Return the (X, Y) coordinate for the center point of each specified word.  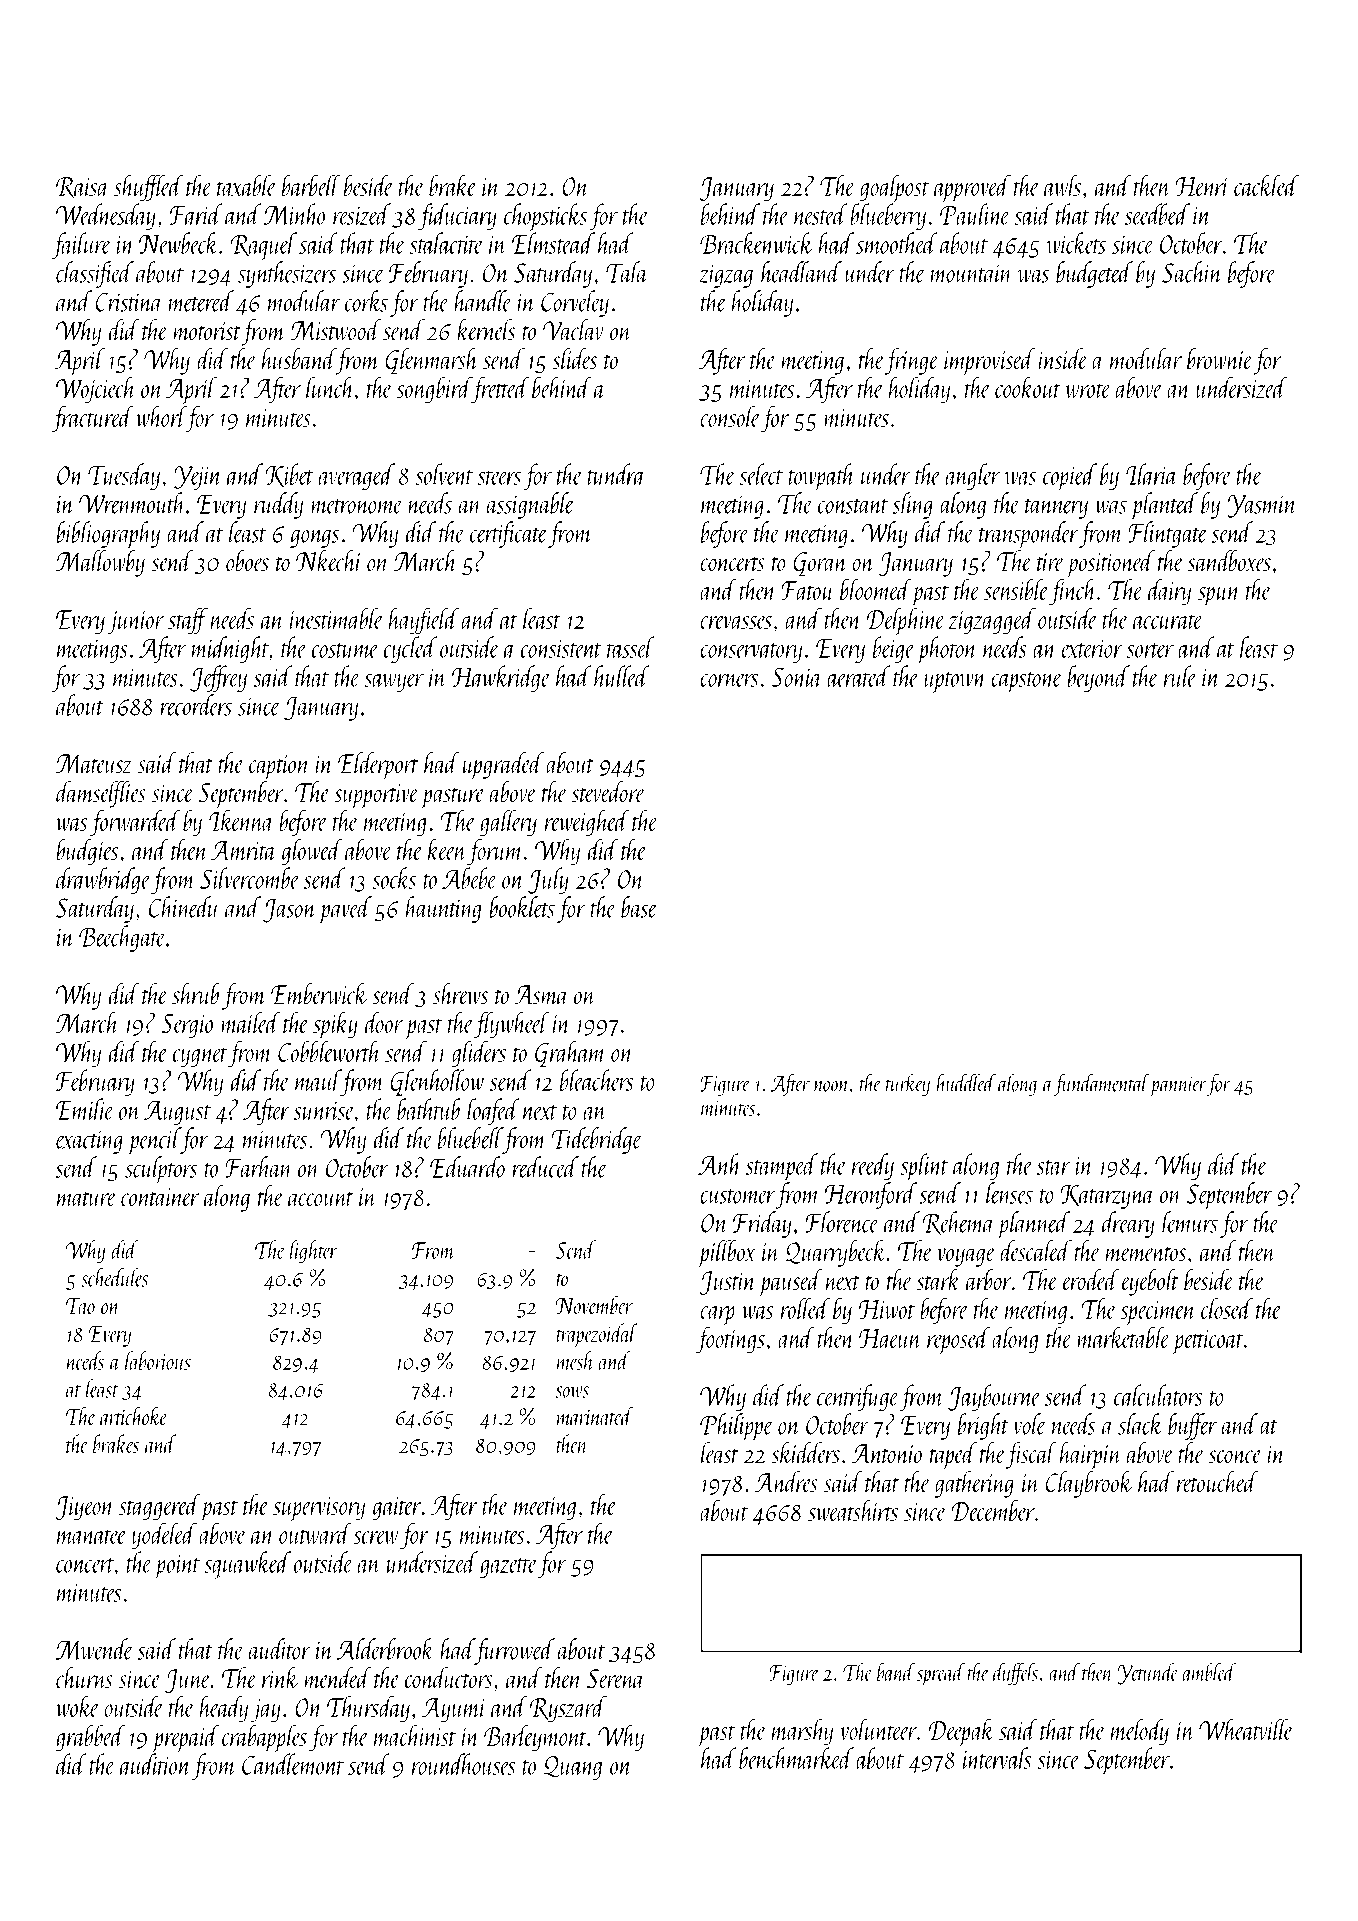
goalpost (895, 188)
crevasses (736, 622)
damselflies (101, 794)
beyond (1098, 678)
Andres (786, 1482)
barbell (311, 185)
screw (375, 1537)
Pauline (975, 214)
